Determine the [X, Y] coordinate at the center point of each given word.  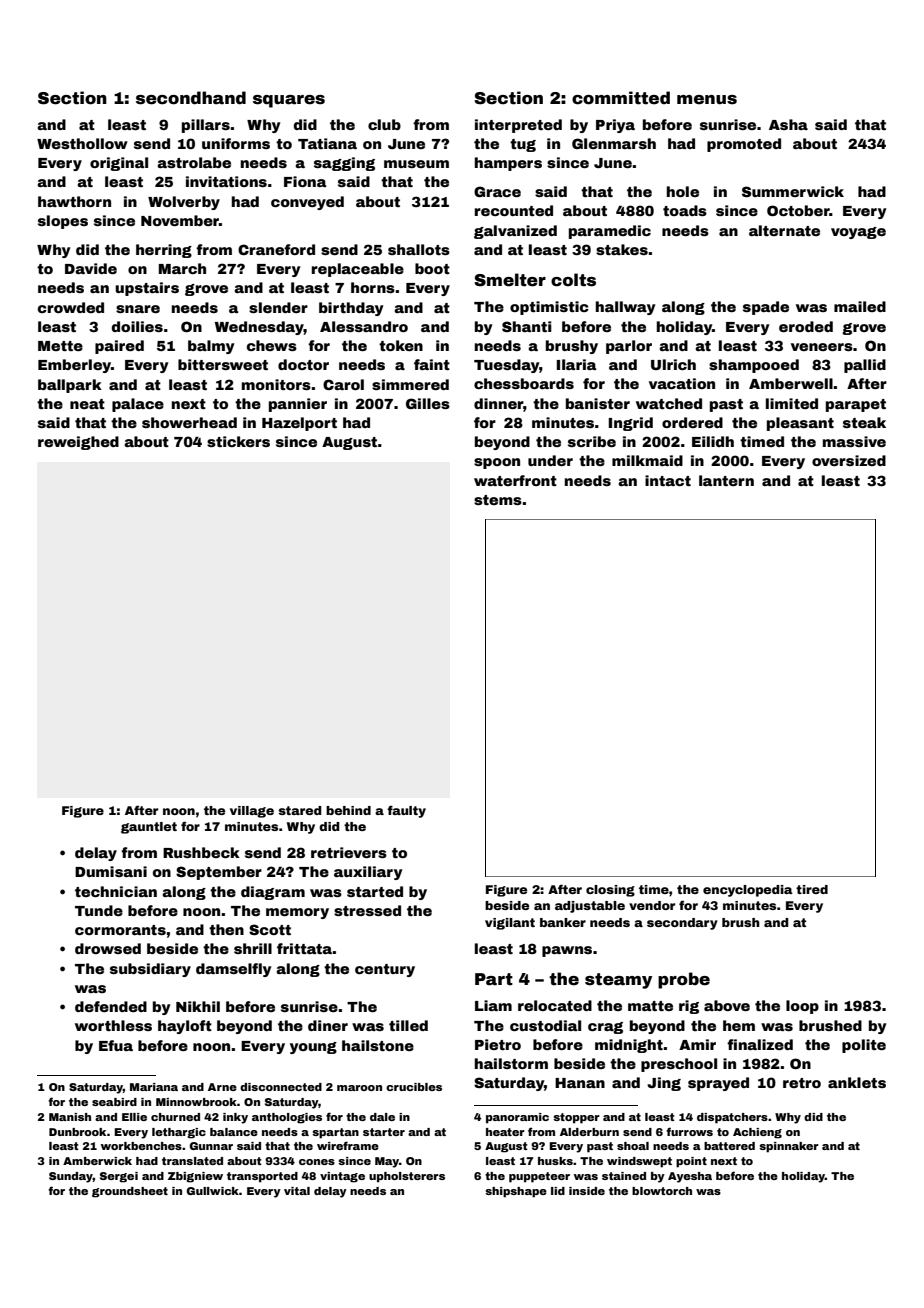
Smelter [510, 280]
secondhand [191, 98]
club [384, 124]
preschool [679, 1065]
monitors [276, 384]
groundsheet [130, 1192]
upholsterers [407, 1177]
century [385, 970]
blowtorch [662, 1191]
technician [116, 891]
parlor [629, 347]
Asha [788, 124]
